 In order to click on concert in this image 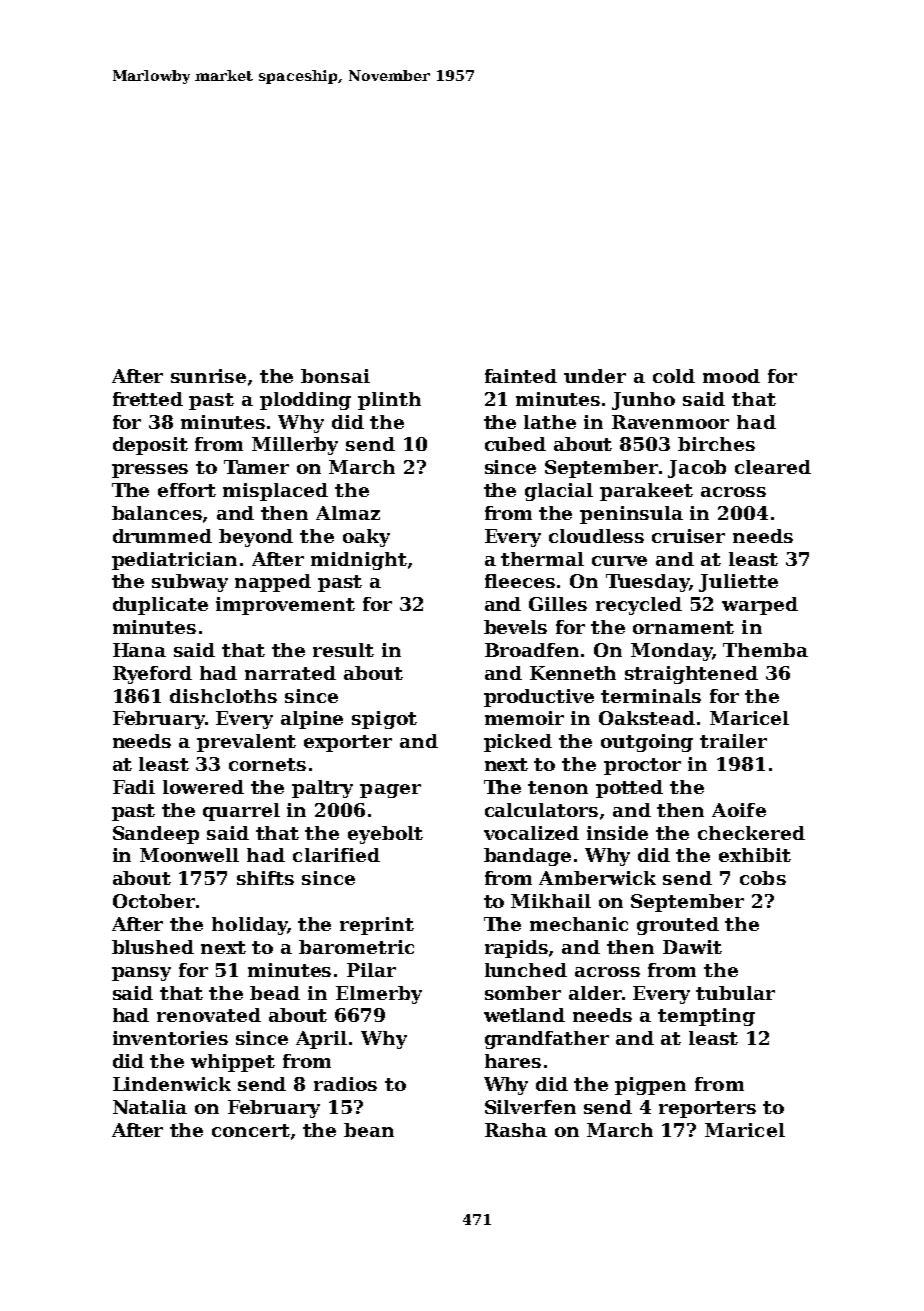, I will do `click(251, 1130)`.
